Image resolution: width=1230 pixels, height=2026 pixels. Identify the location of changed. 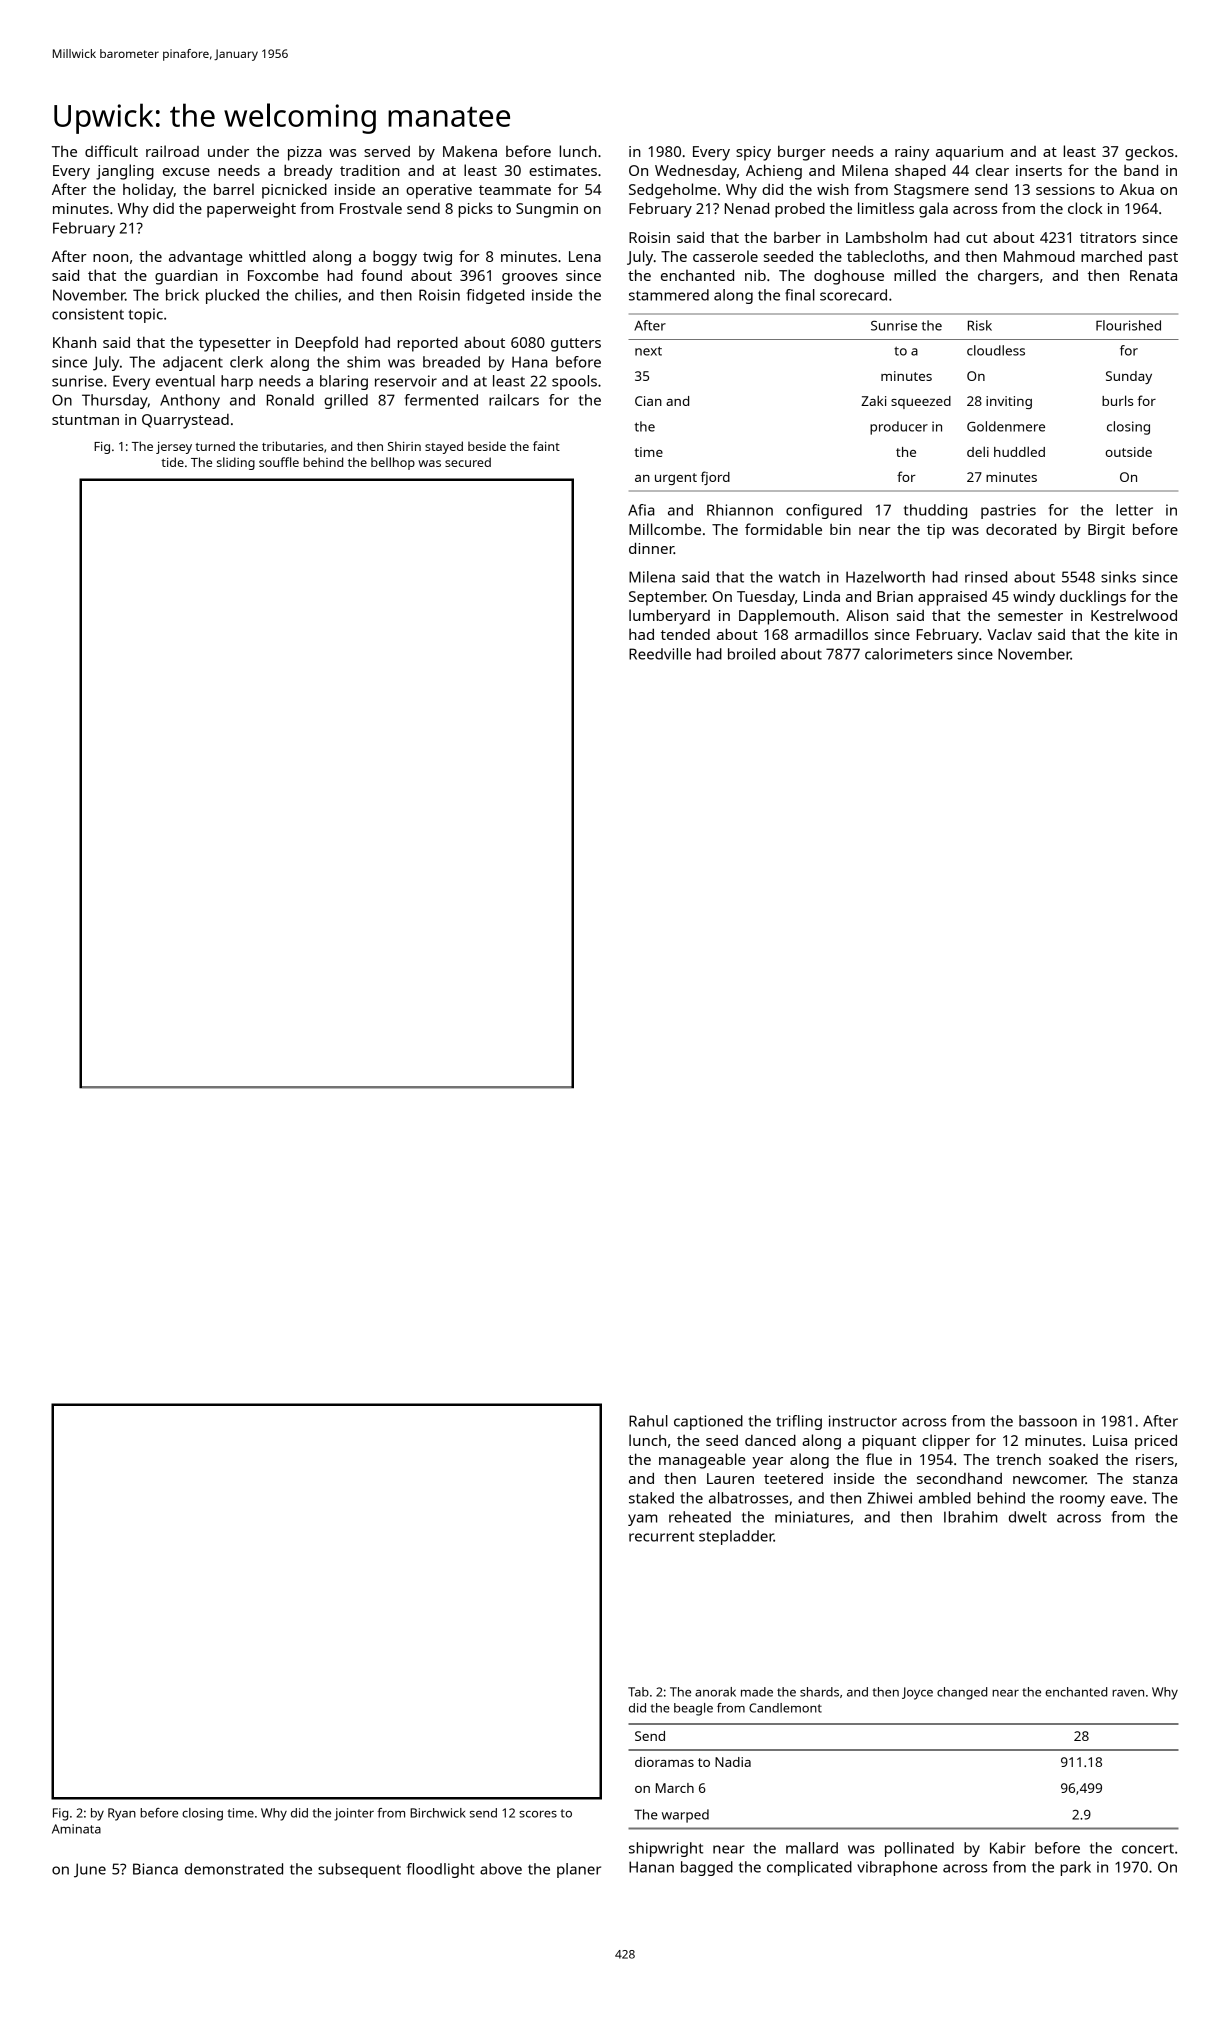
(962, 1693).
